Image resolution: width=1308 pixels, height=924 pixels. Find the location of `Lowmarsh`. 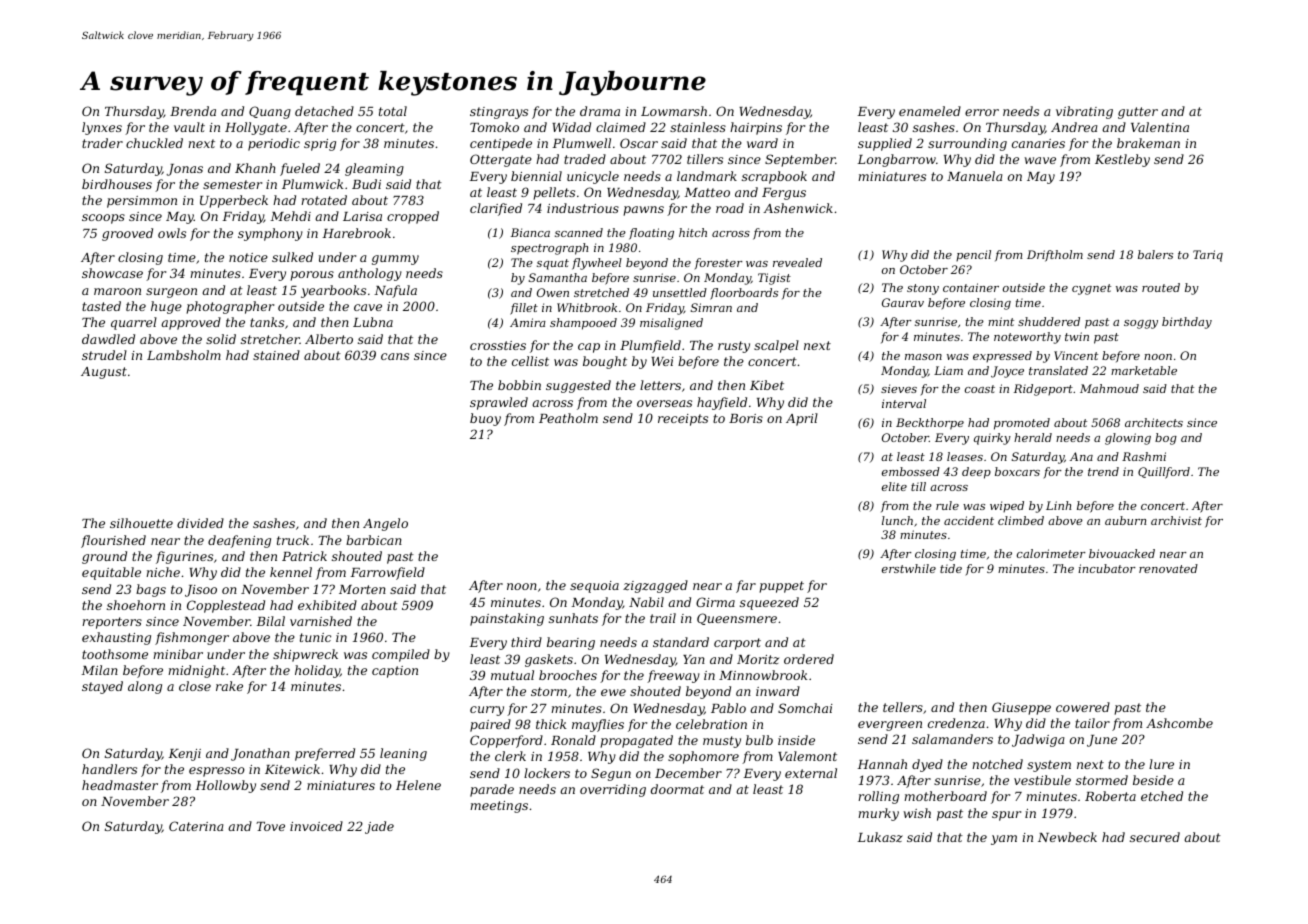

Lowmarsh is located at coordinates (674, 111).
